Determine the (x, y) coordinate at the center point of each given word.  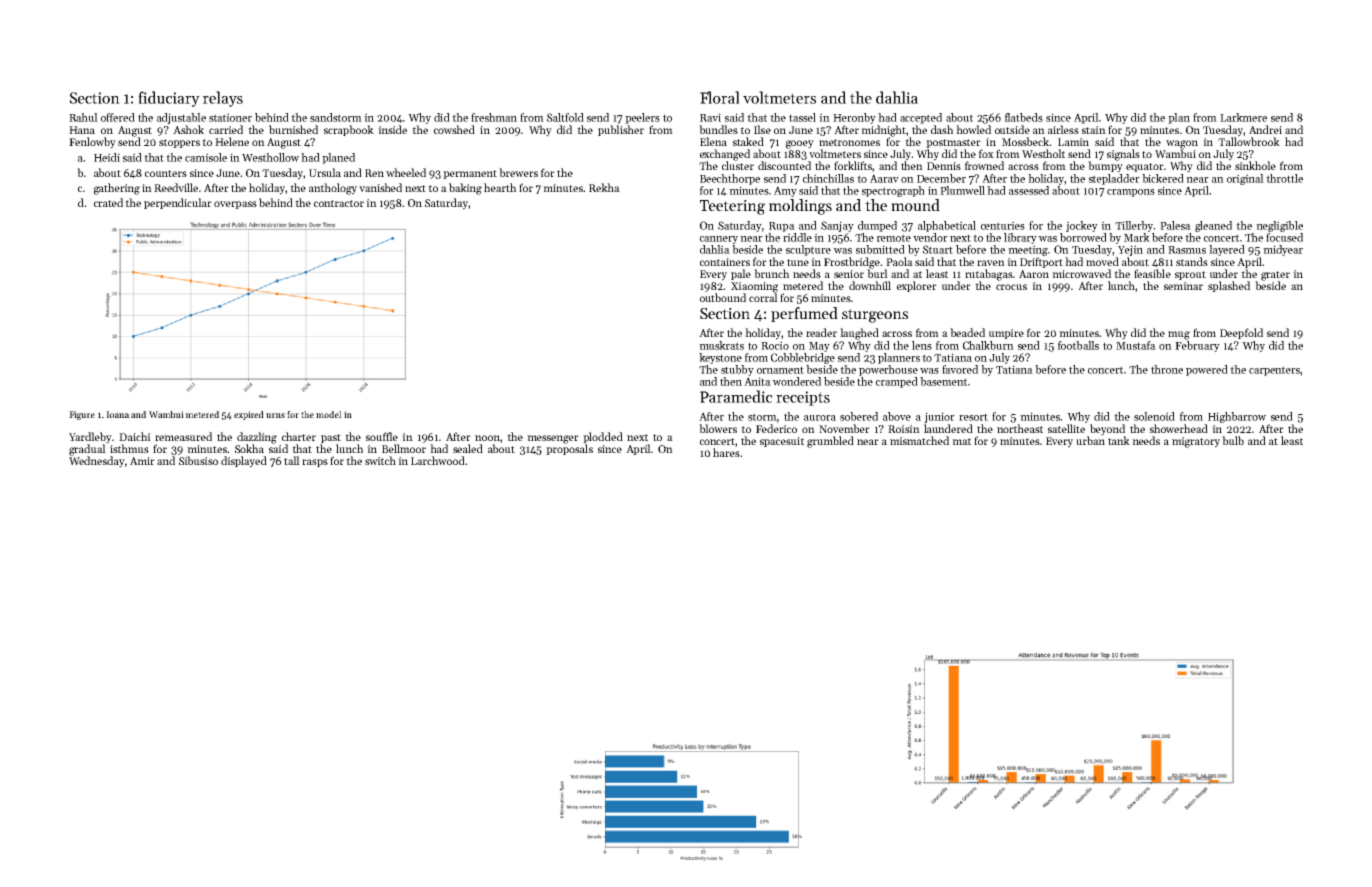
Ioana (117, 414)
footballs (1078, 345)
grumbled (830, 442)
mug (1179, 335)
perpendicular (178, 203)
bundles (718, 129)
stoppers (179, 143)
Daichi (135, 436)
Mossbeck (1025, 141)
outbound (723, 297)
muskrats (721, 345)
